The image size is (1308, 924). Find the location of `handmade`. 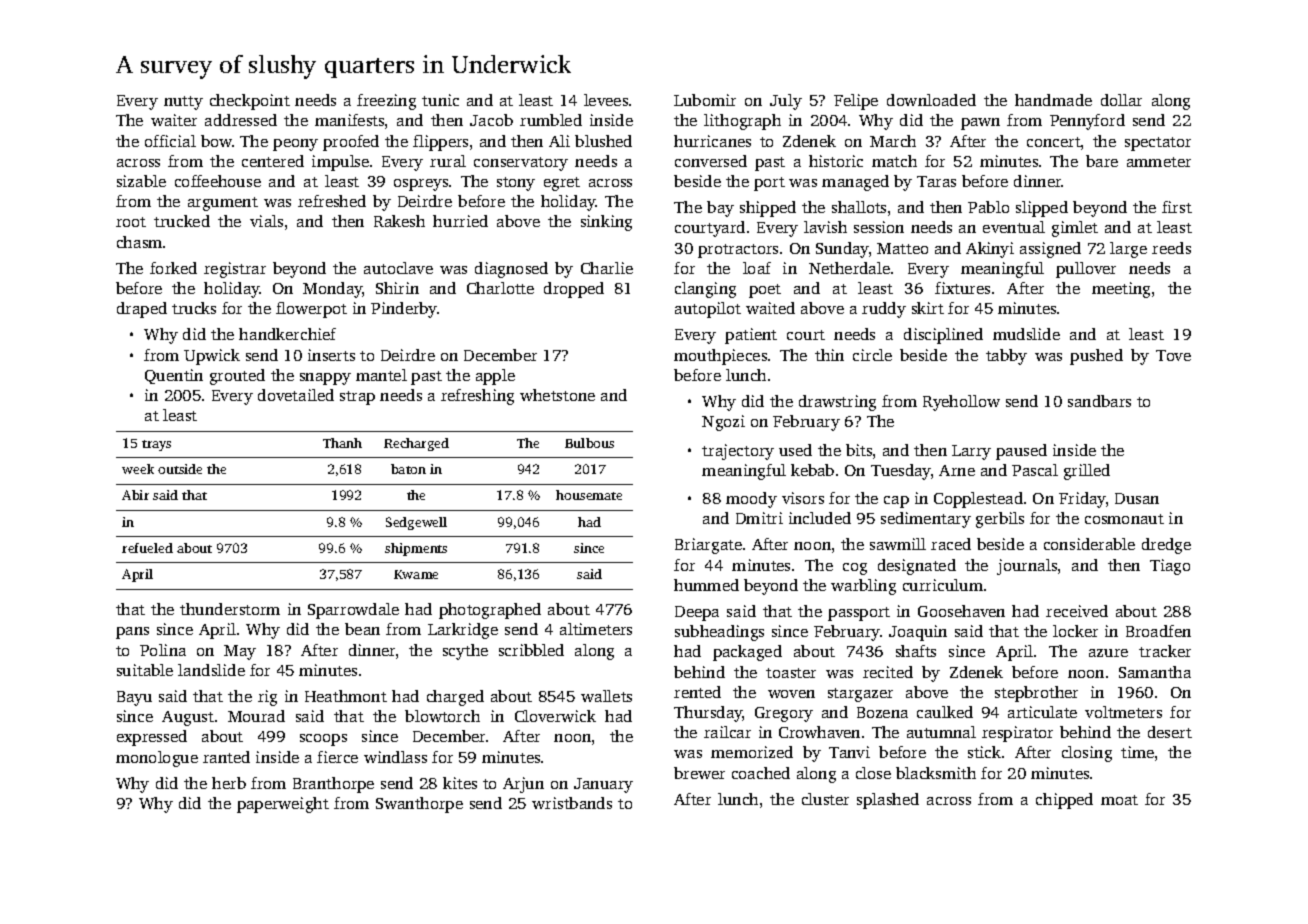

handmade is located at coordinates (1053, 100).
